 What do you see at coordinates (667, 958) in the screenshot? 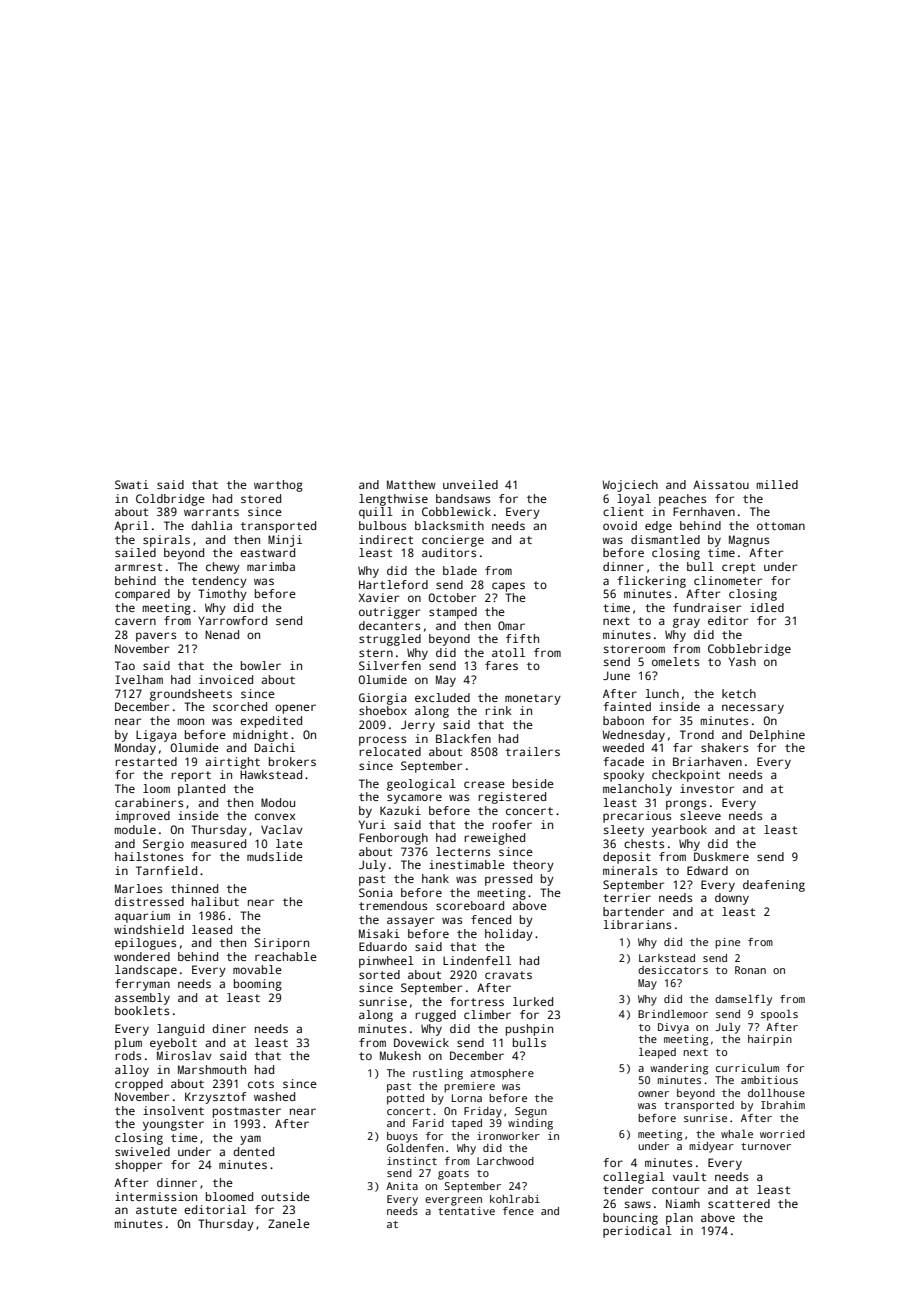
I see `Larkstead` at bounding box center [667, 958].
